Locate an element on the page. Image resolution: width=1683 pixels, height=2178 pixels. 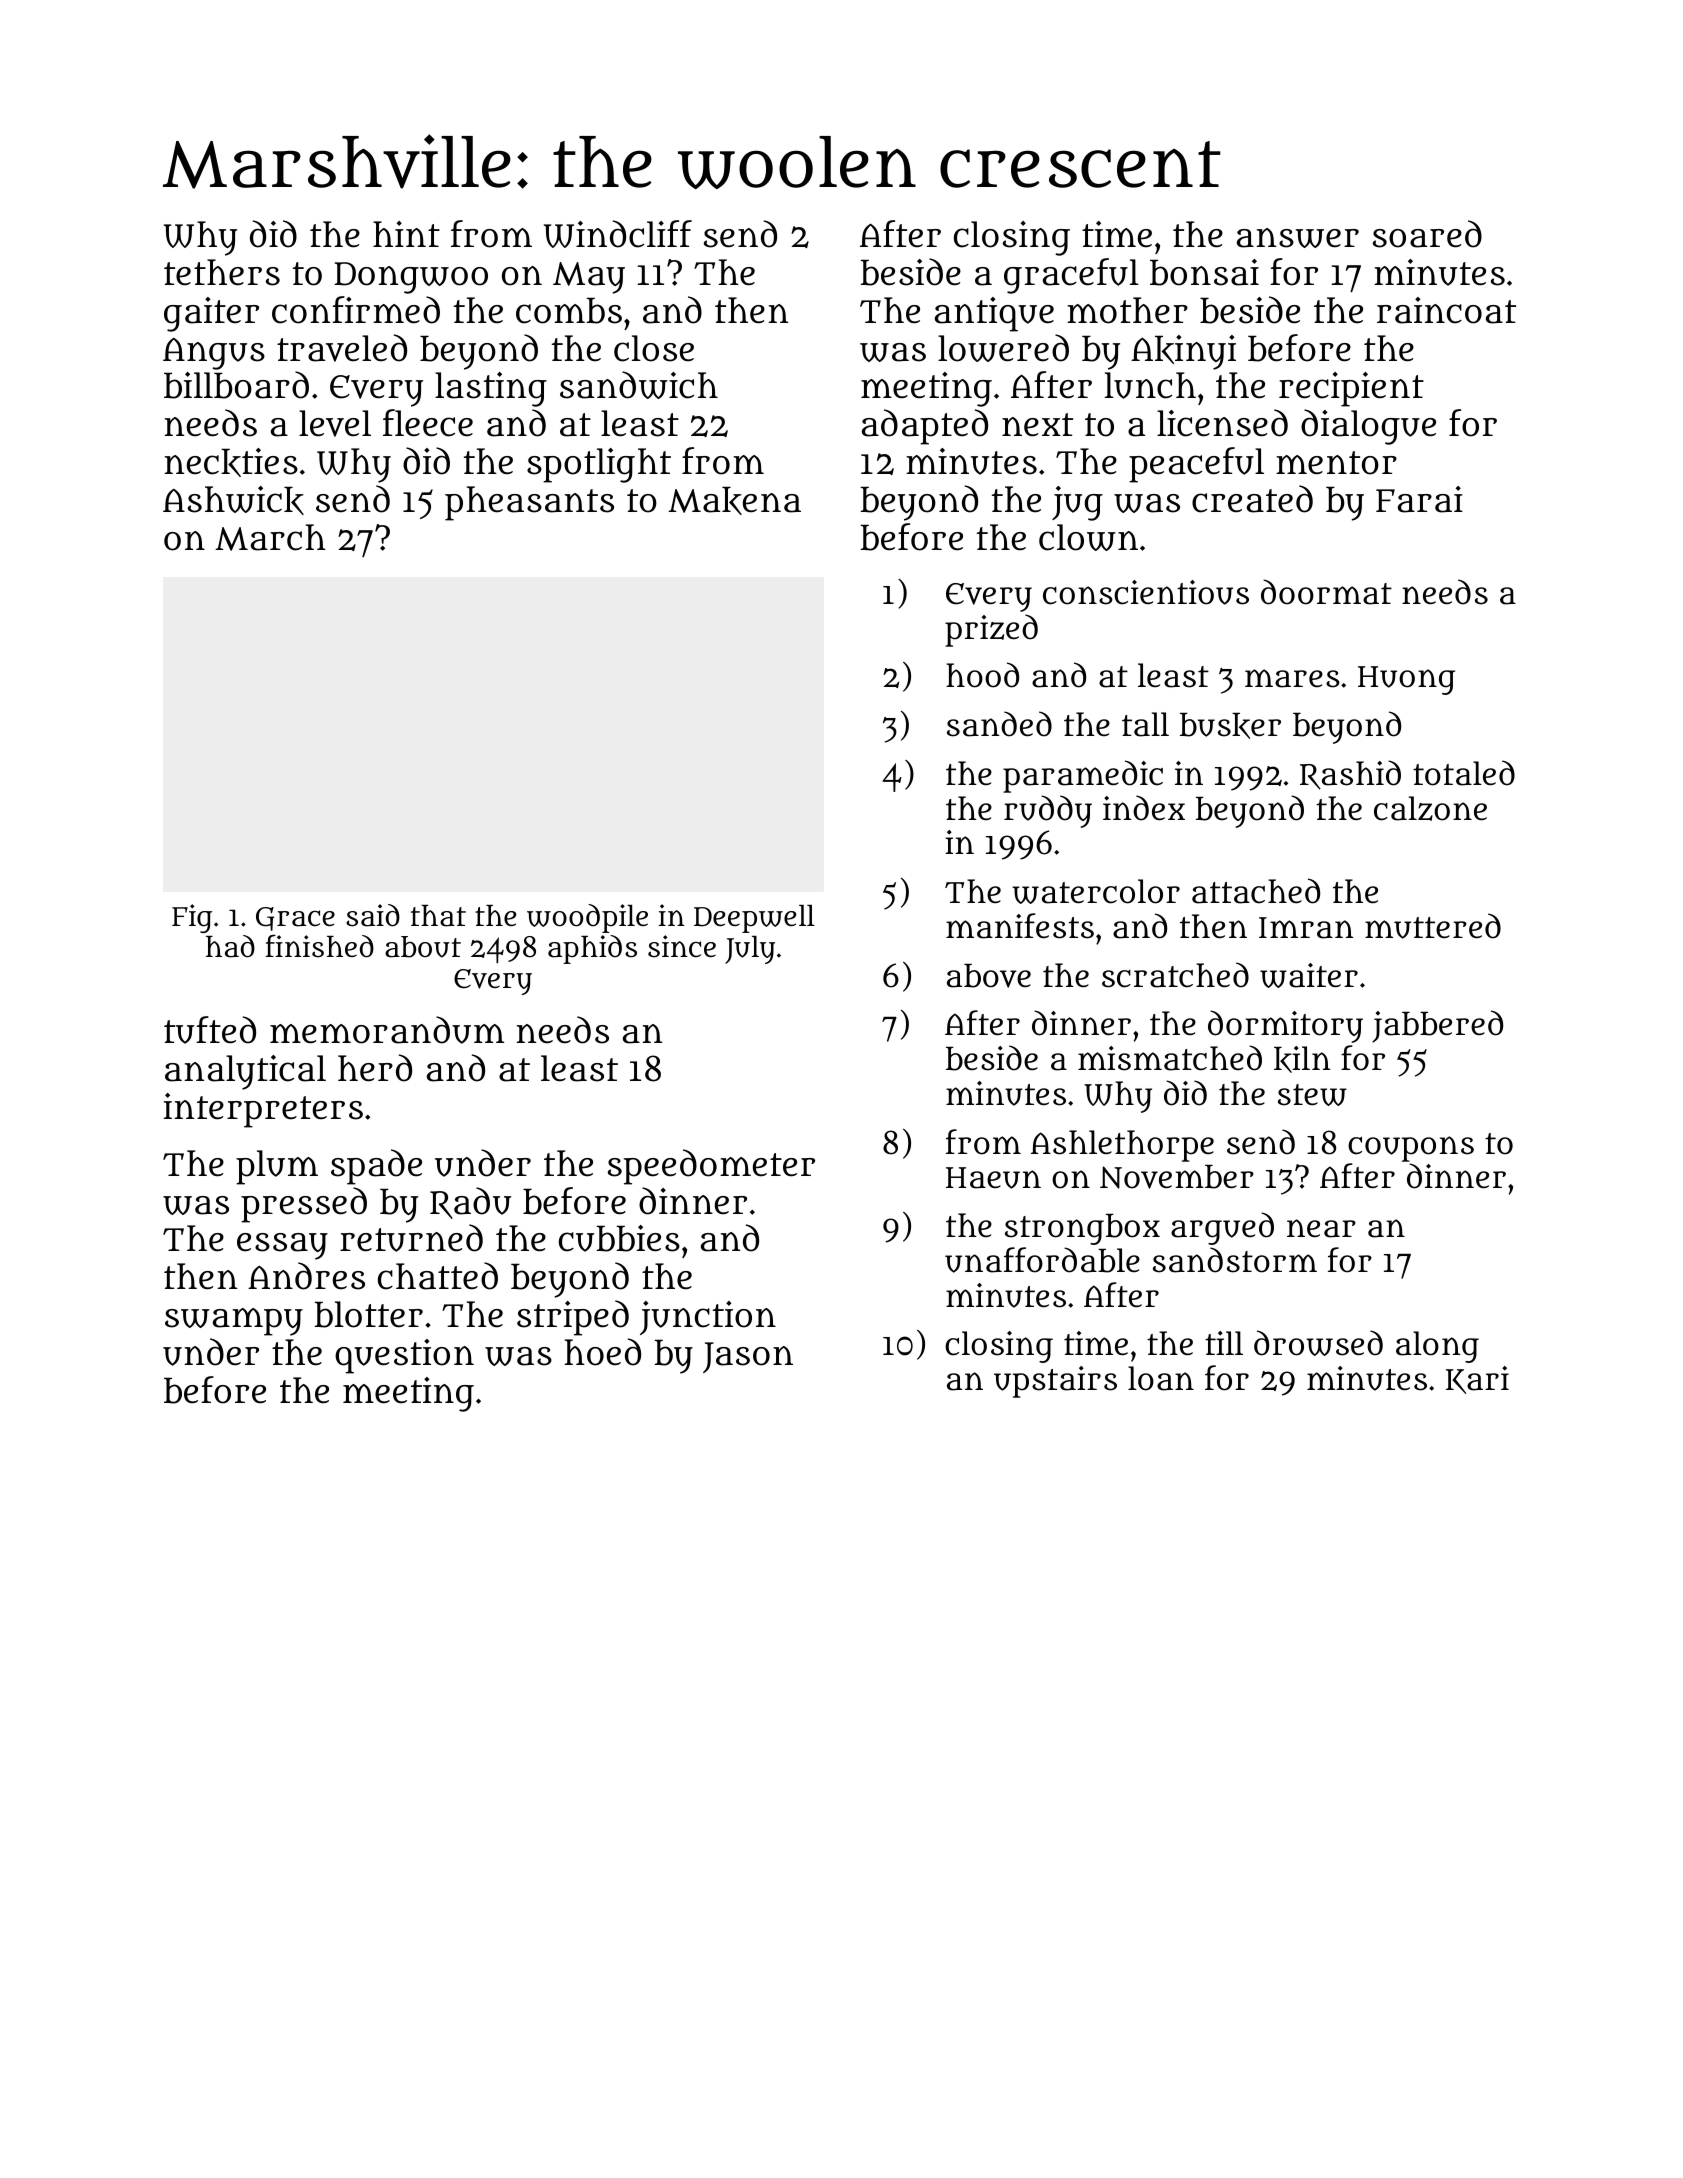
close is located at coordinates (654, 348).
